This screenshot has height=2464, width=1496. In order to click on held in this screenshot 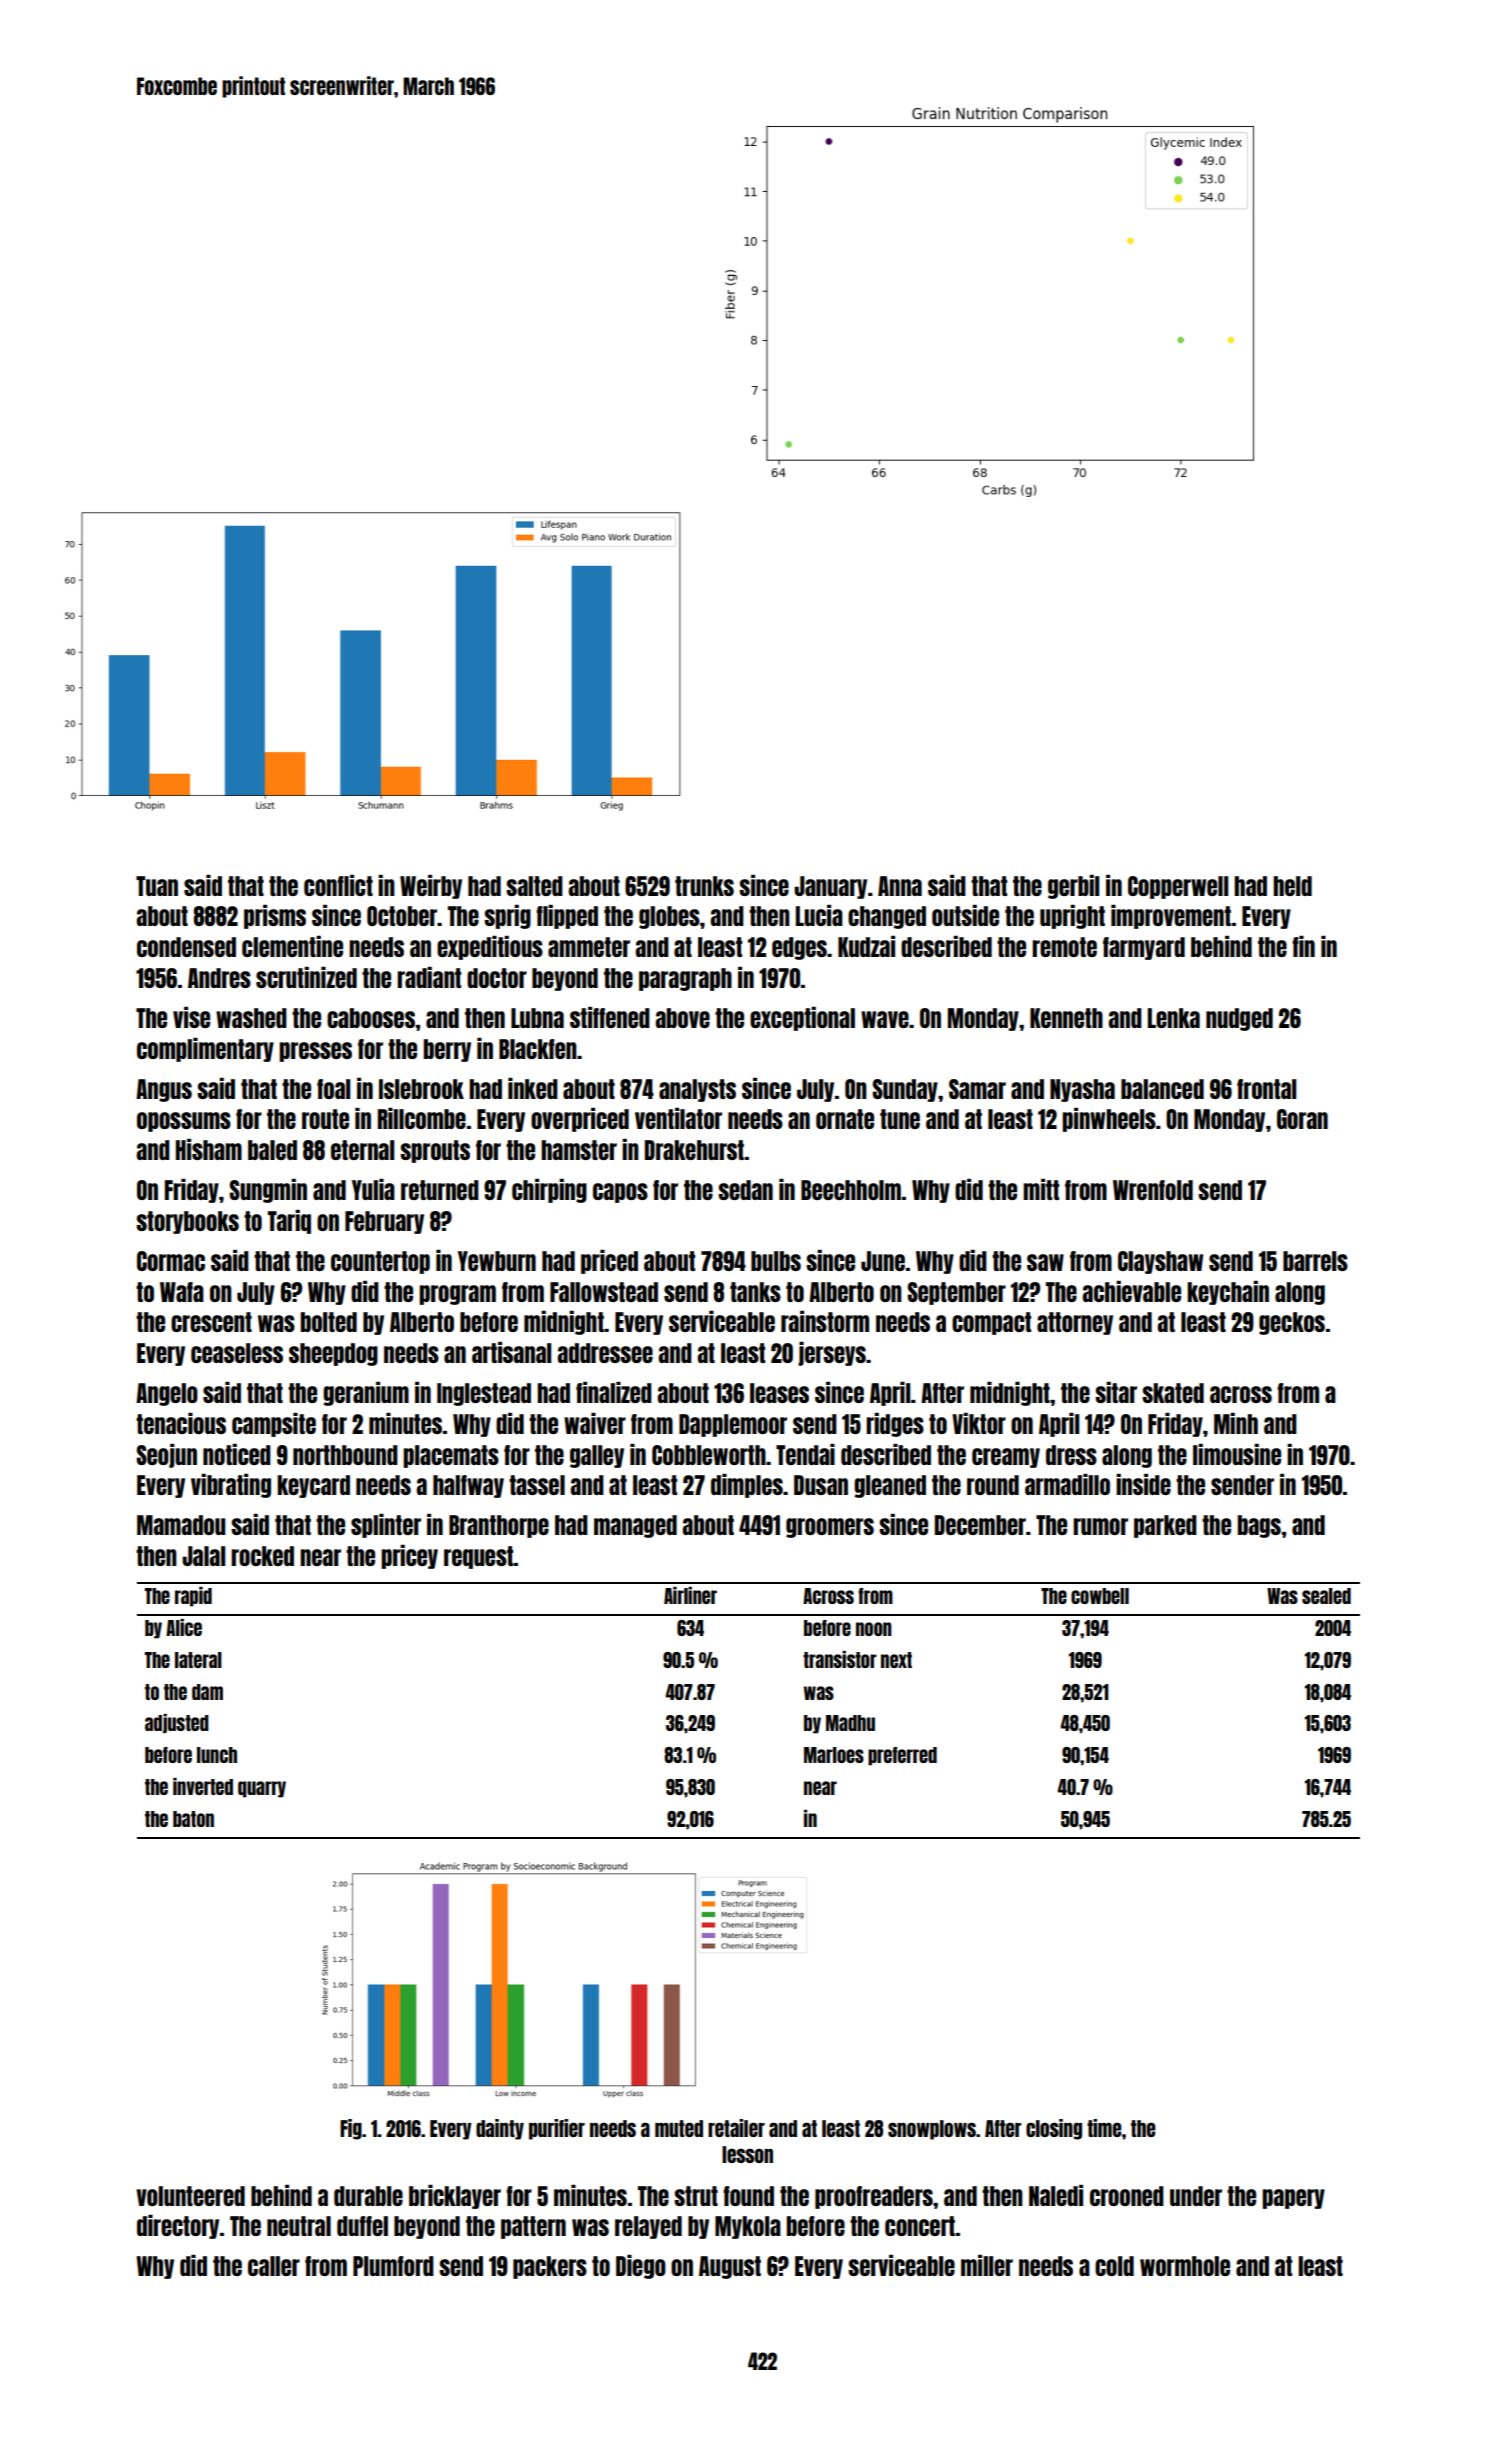, I will do `click(1292, 886)`.
